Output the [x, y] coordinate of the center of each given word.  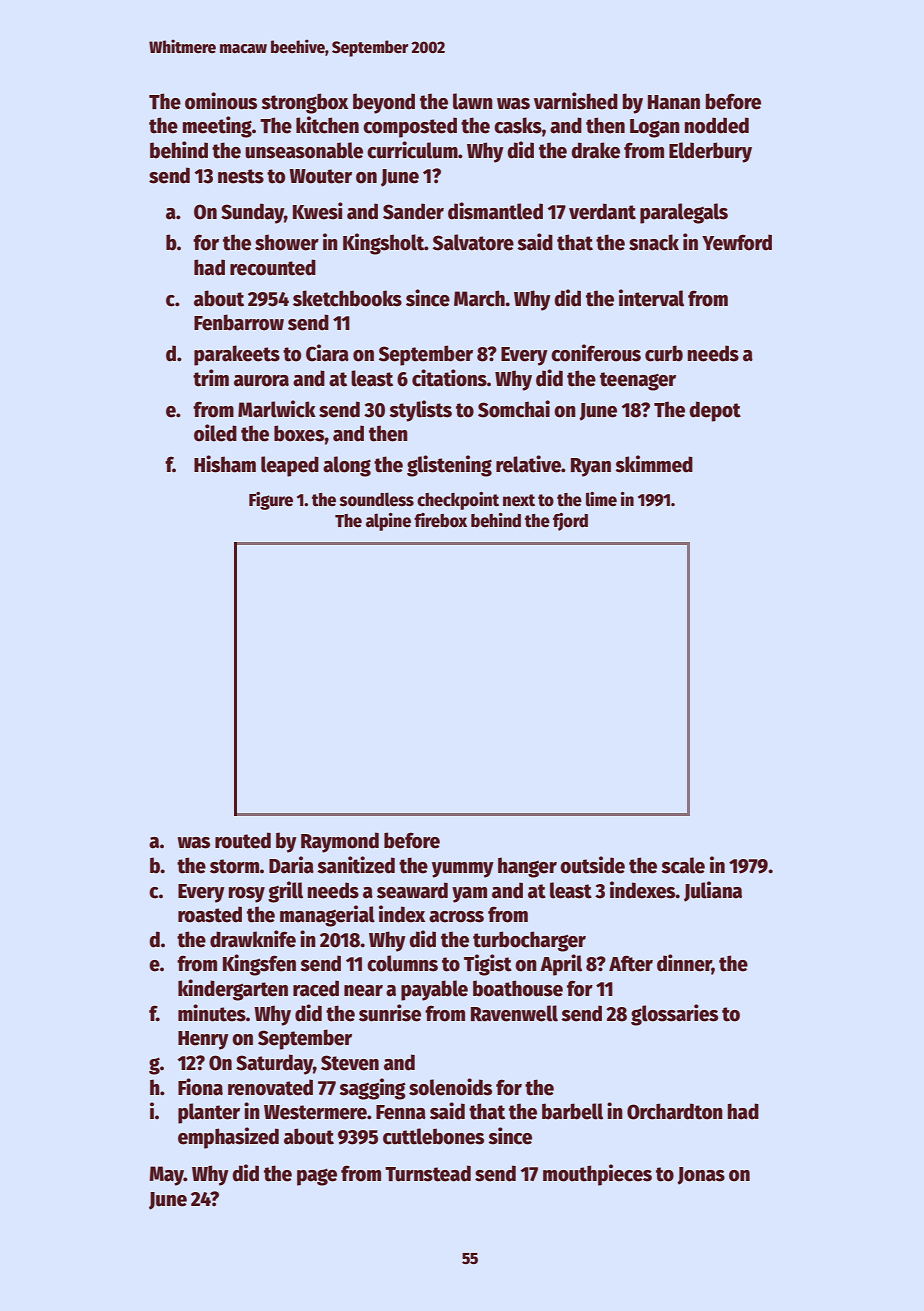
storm [235, 866]
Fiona [200, 1087]
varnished [576, 101]
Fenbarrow [239, 322]
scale [683, 865]
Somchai [514, 409]
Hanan [674, 102]
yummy [463, 870]
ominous [221, 101]
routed [243, 840]
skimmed [654, 464]
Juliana [713, 891]
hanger [527, 867]
